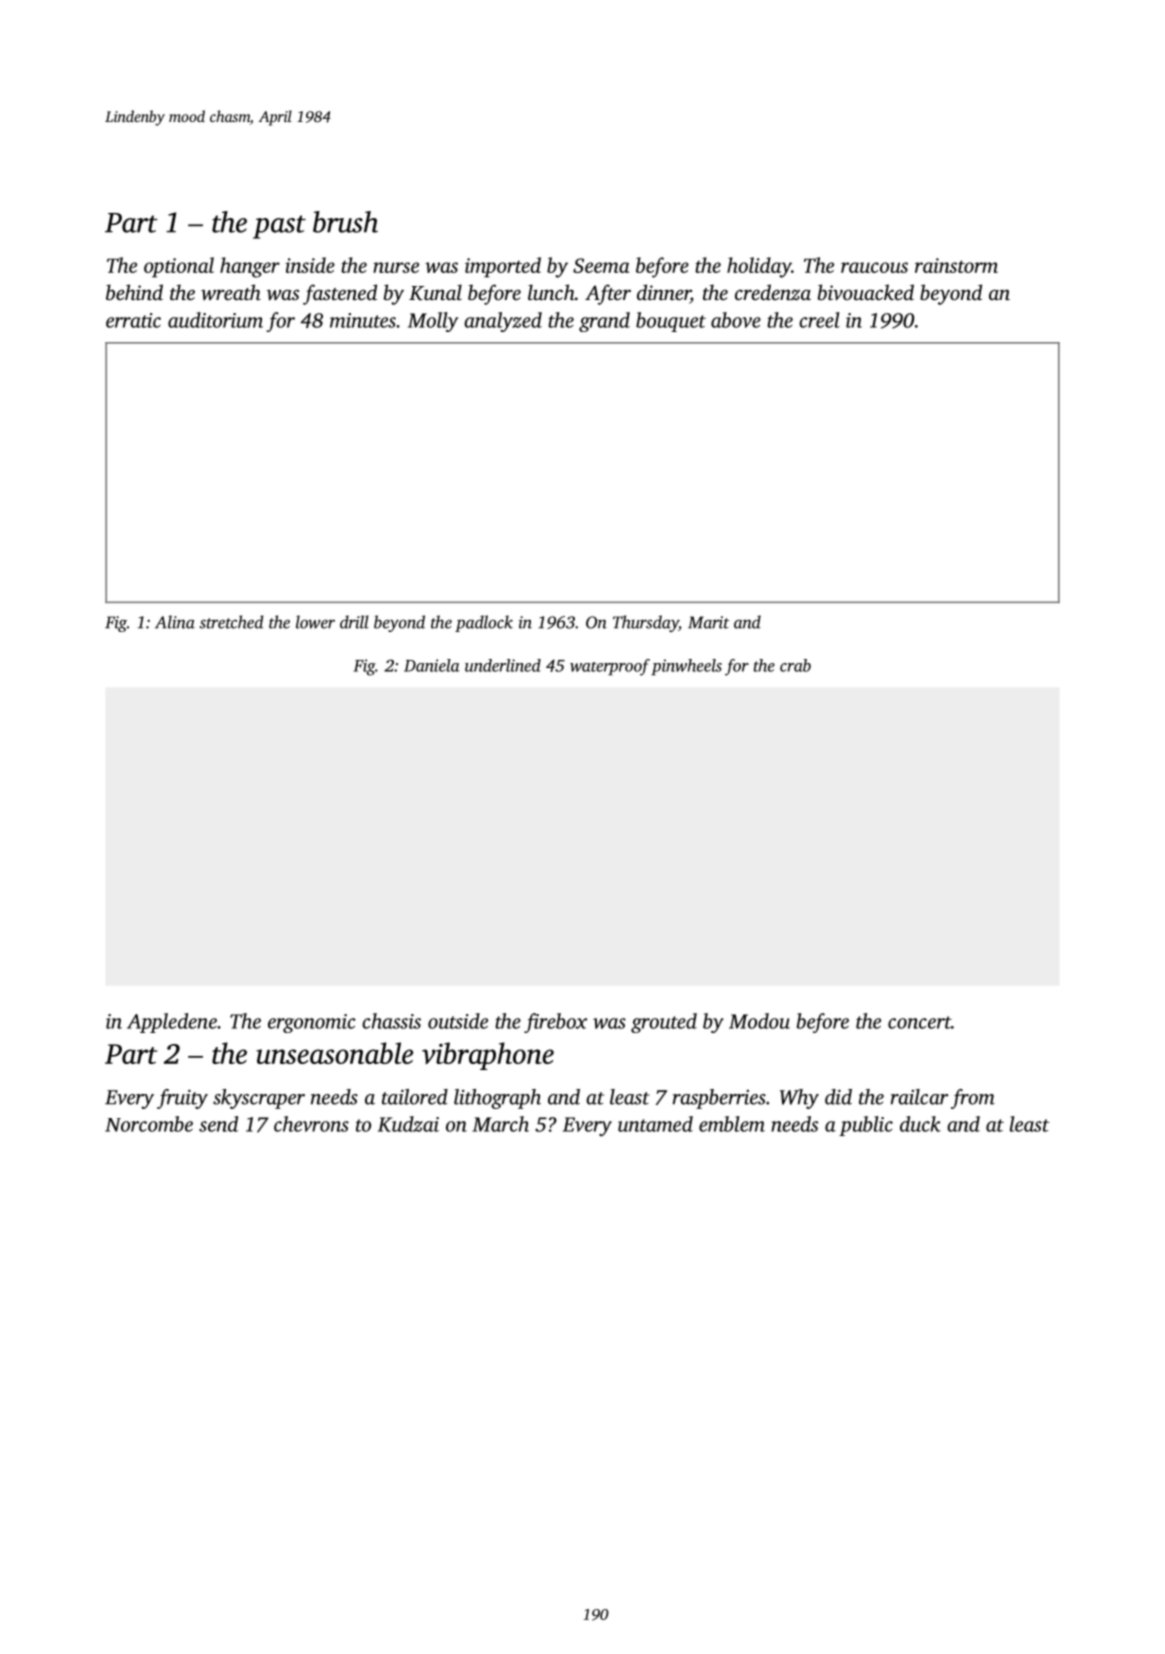  What do you see at coordinates (956, 265) in the page?
I see `rainstorm` at bounding box center [956, 265].
